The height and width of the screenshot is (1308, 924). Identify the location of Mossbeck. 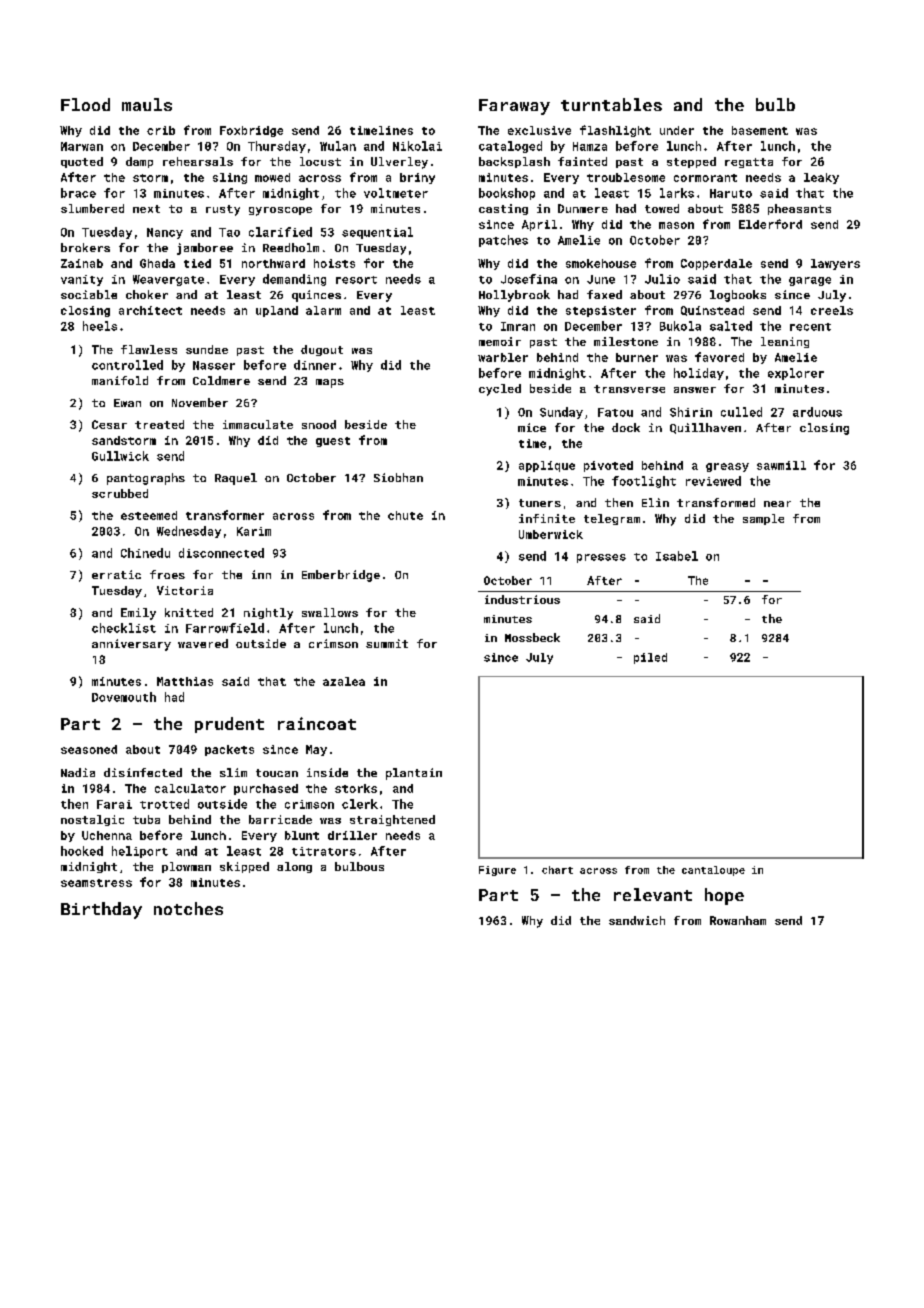
(532, 637).
